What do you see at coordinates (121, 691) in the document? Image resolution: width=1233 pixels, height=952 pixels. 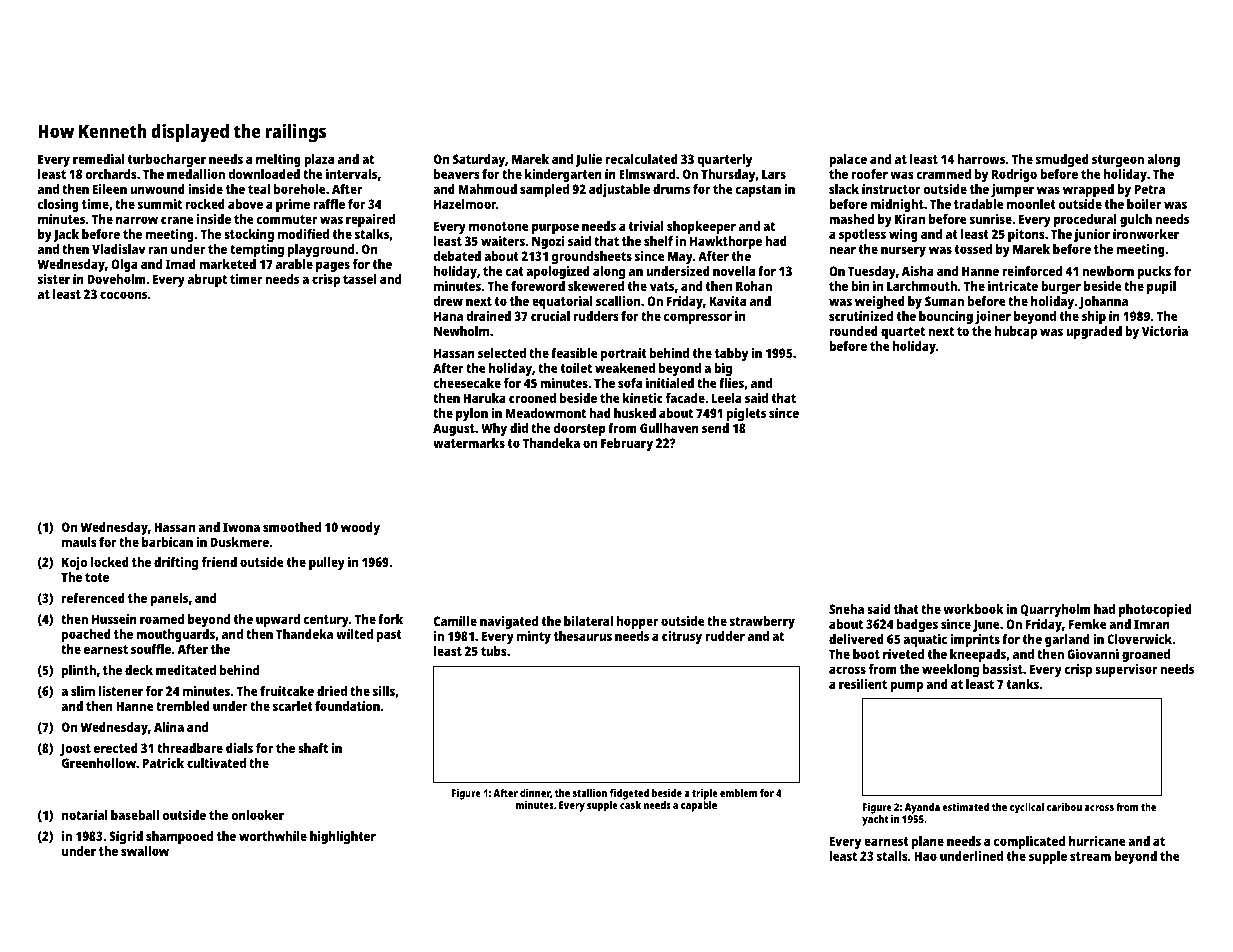 I see `listener` at bounding box center [121, 691].
